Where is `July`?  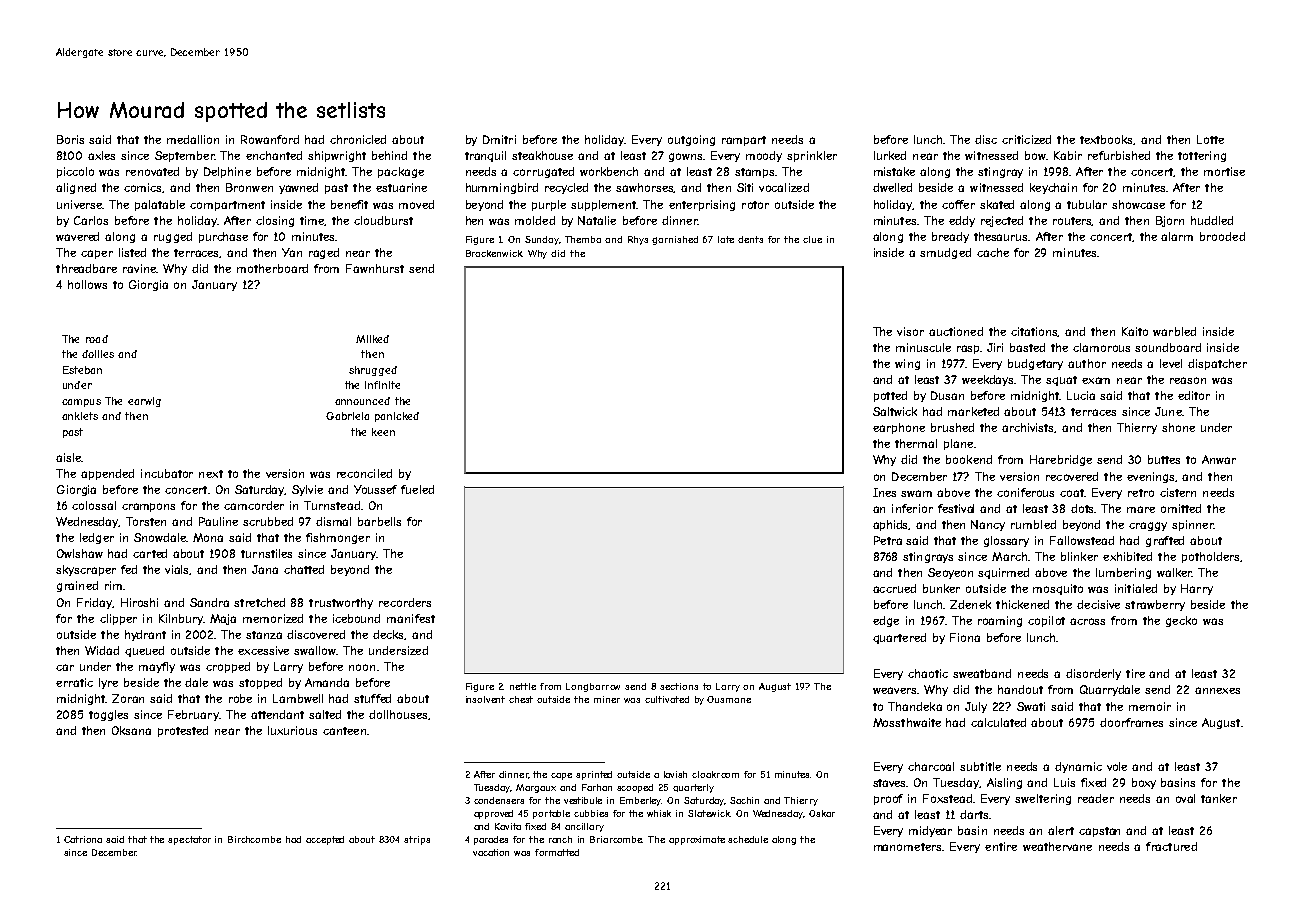
July is located at coordinates (976, 707).
